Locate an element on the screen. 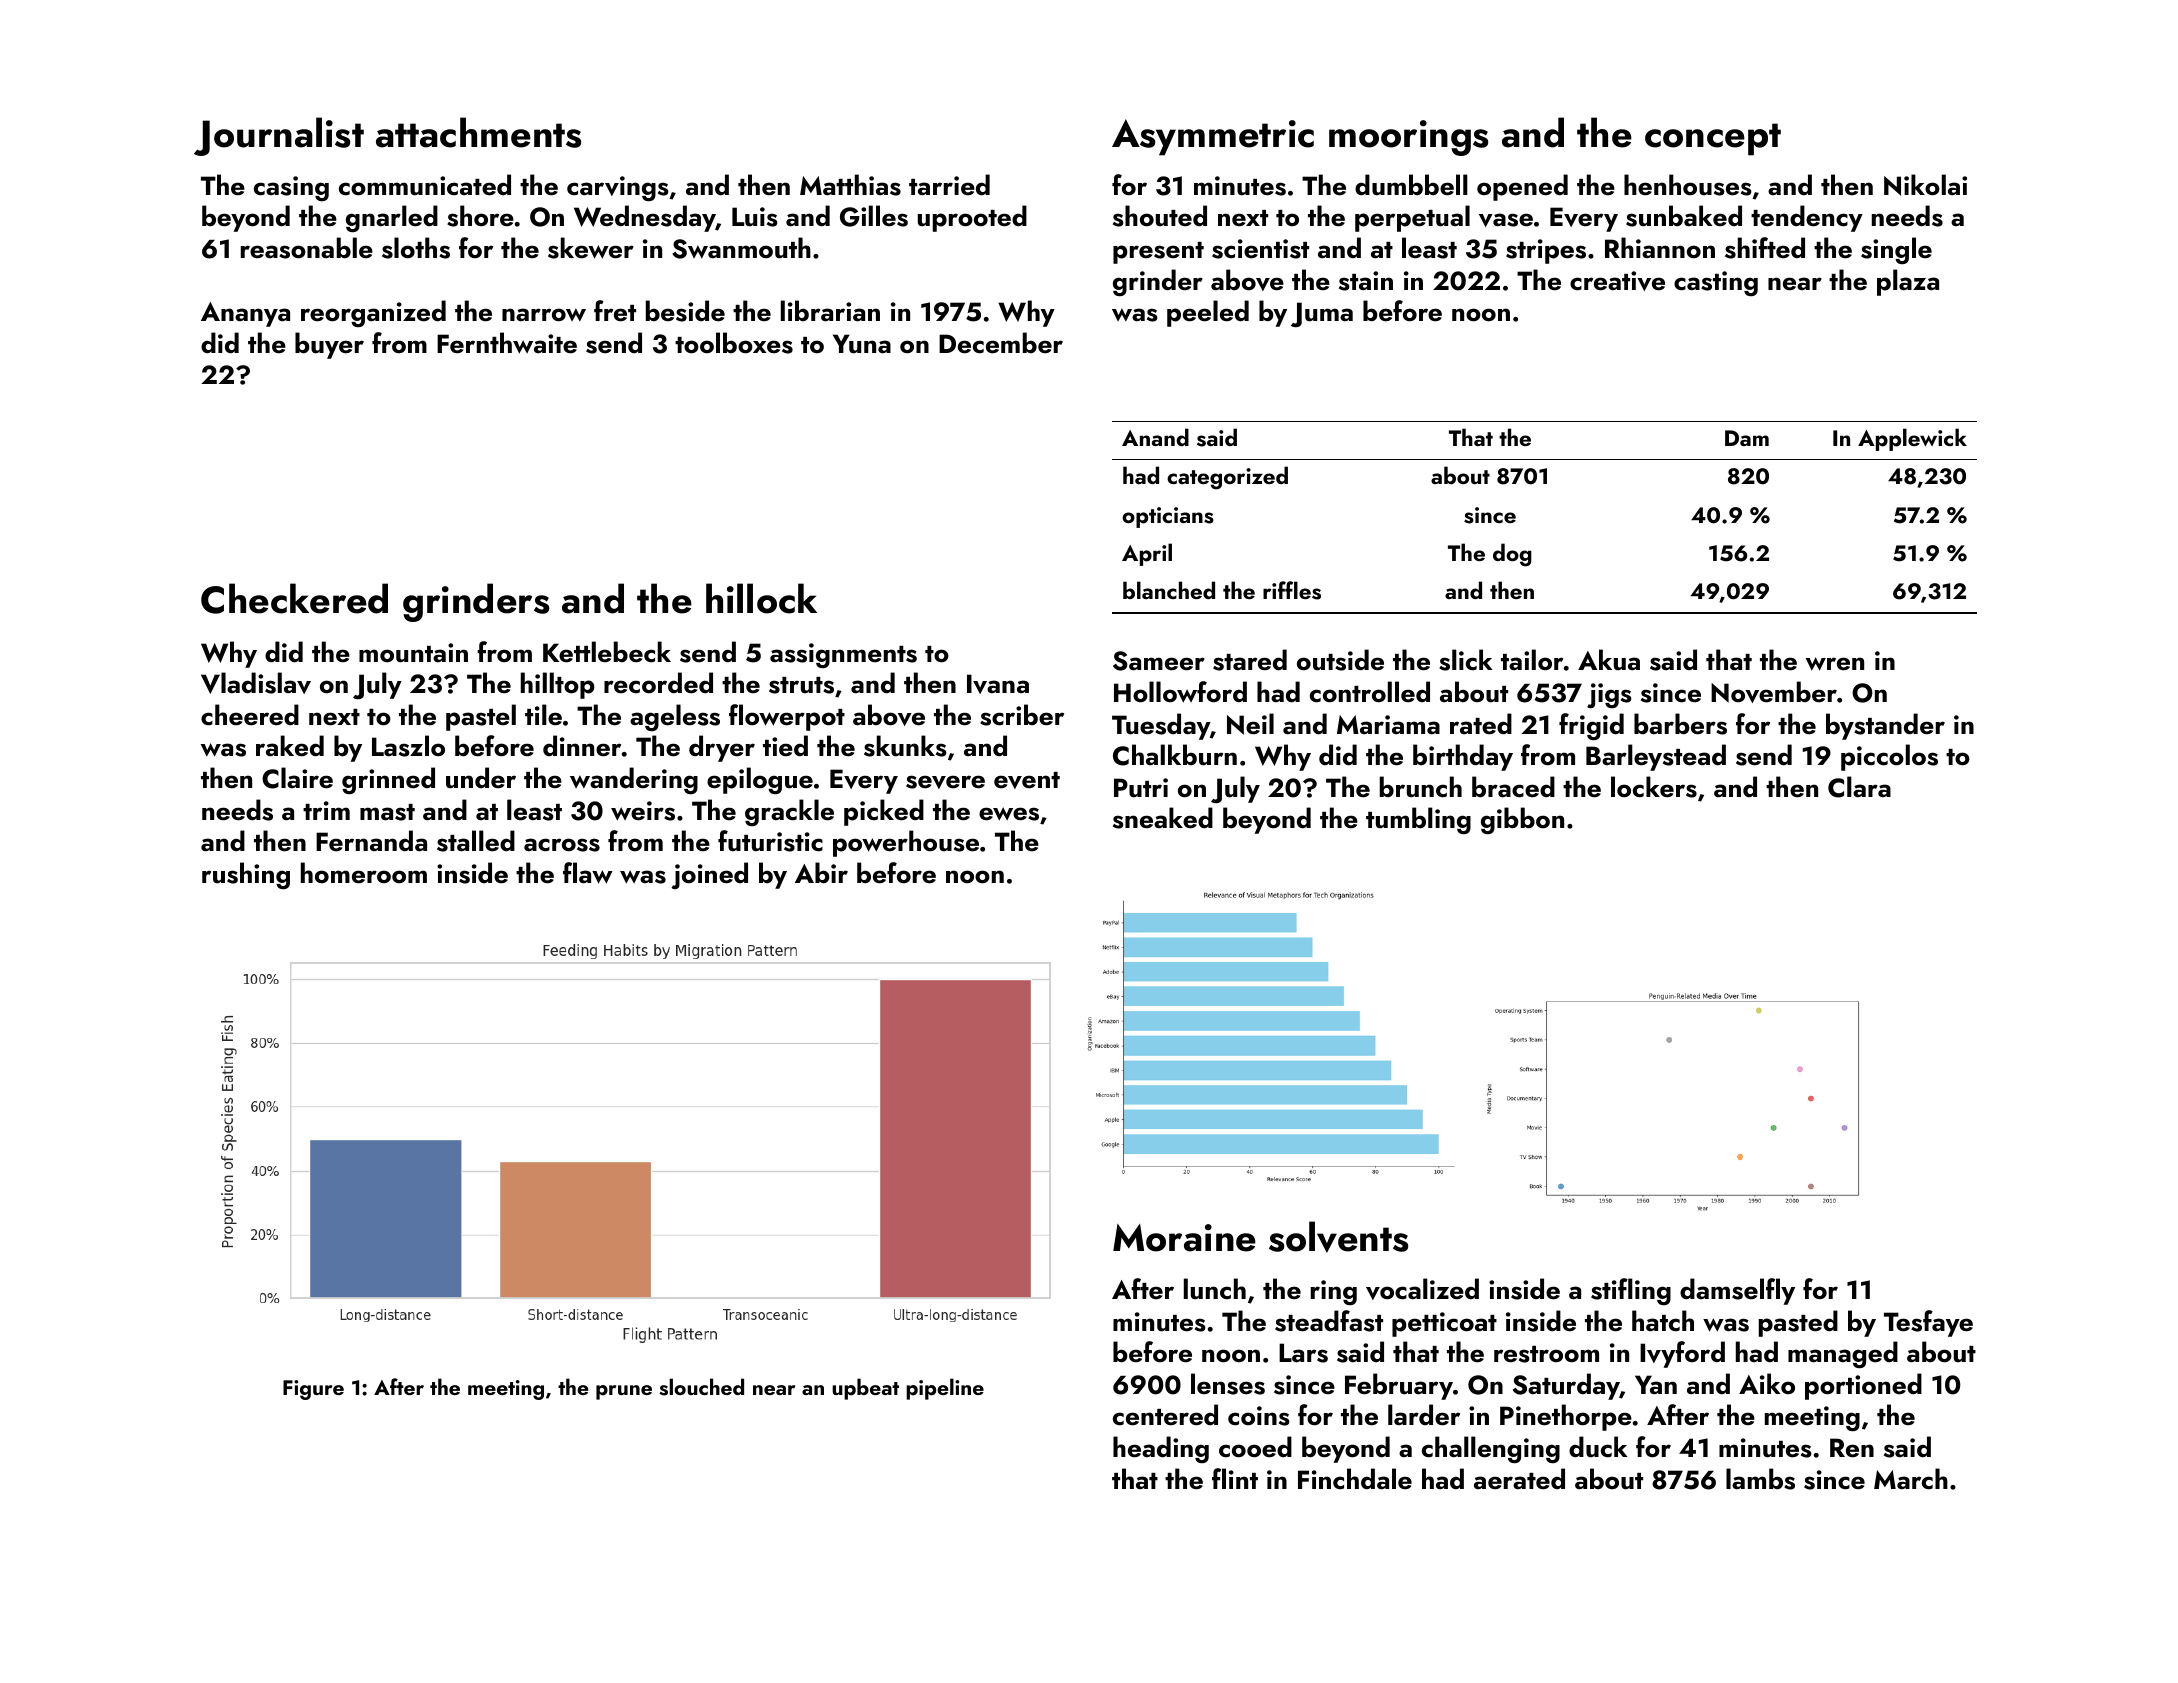  Abir is located at coordinates (821, 873).
